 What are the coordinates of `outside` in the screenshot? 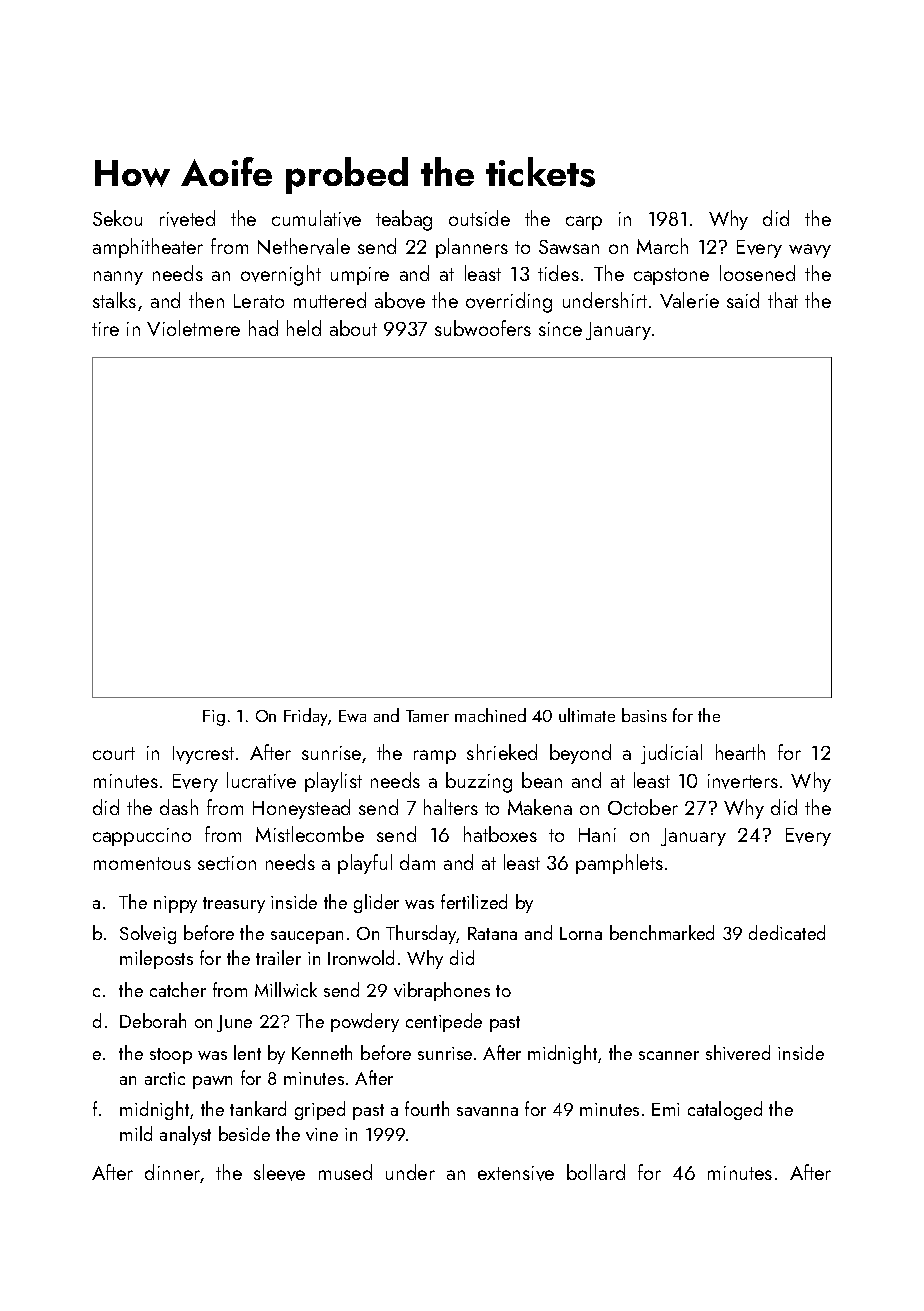 It's located at (479, 218).
